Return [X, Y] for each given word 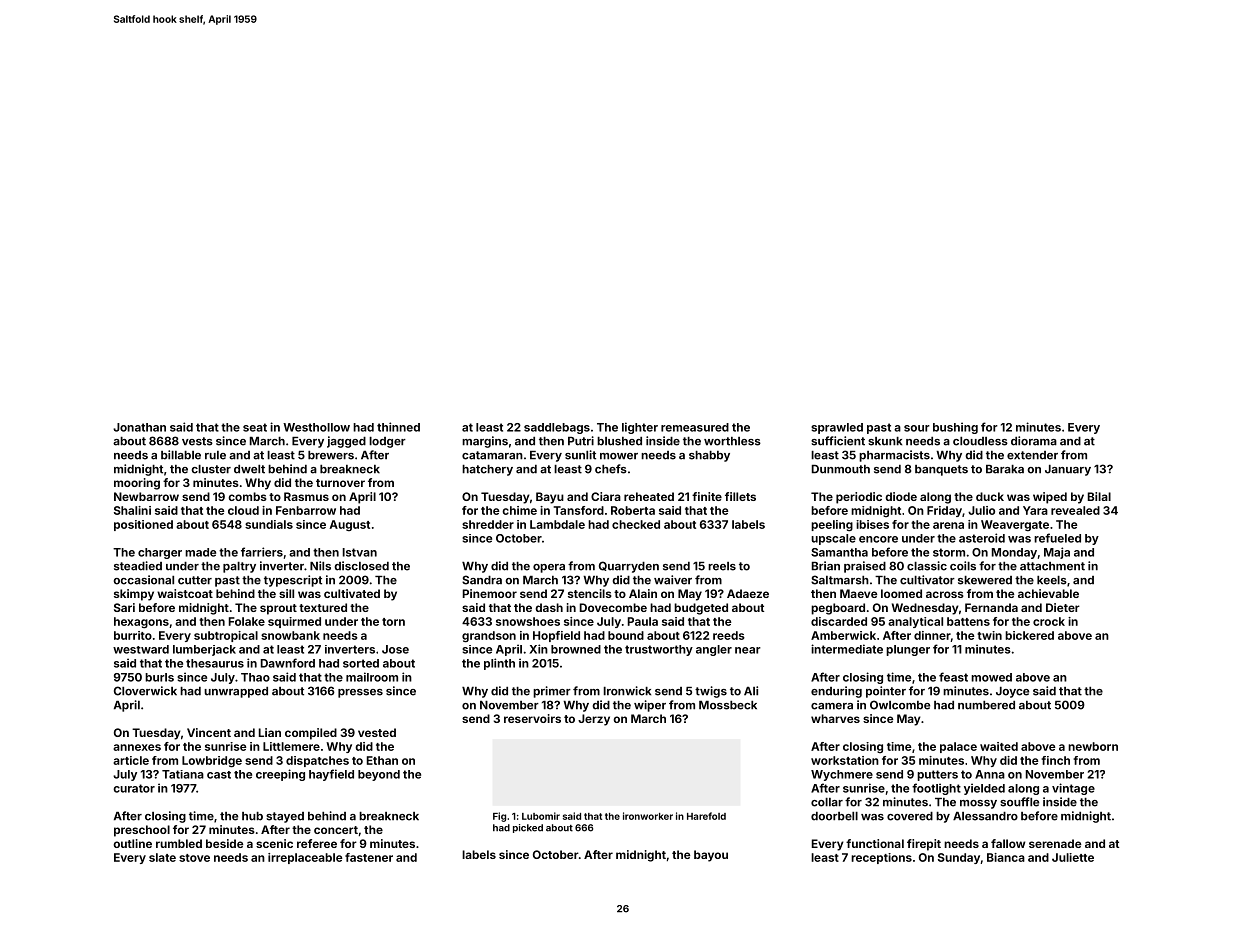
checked [636, 524]
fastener [369, 857]
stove [194, 858]
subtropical [226, 636]
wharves [835, 718]
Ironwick [627, 691]
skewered [985, 580]
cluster [211, 469]
